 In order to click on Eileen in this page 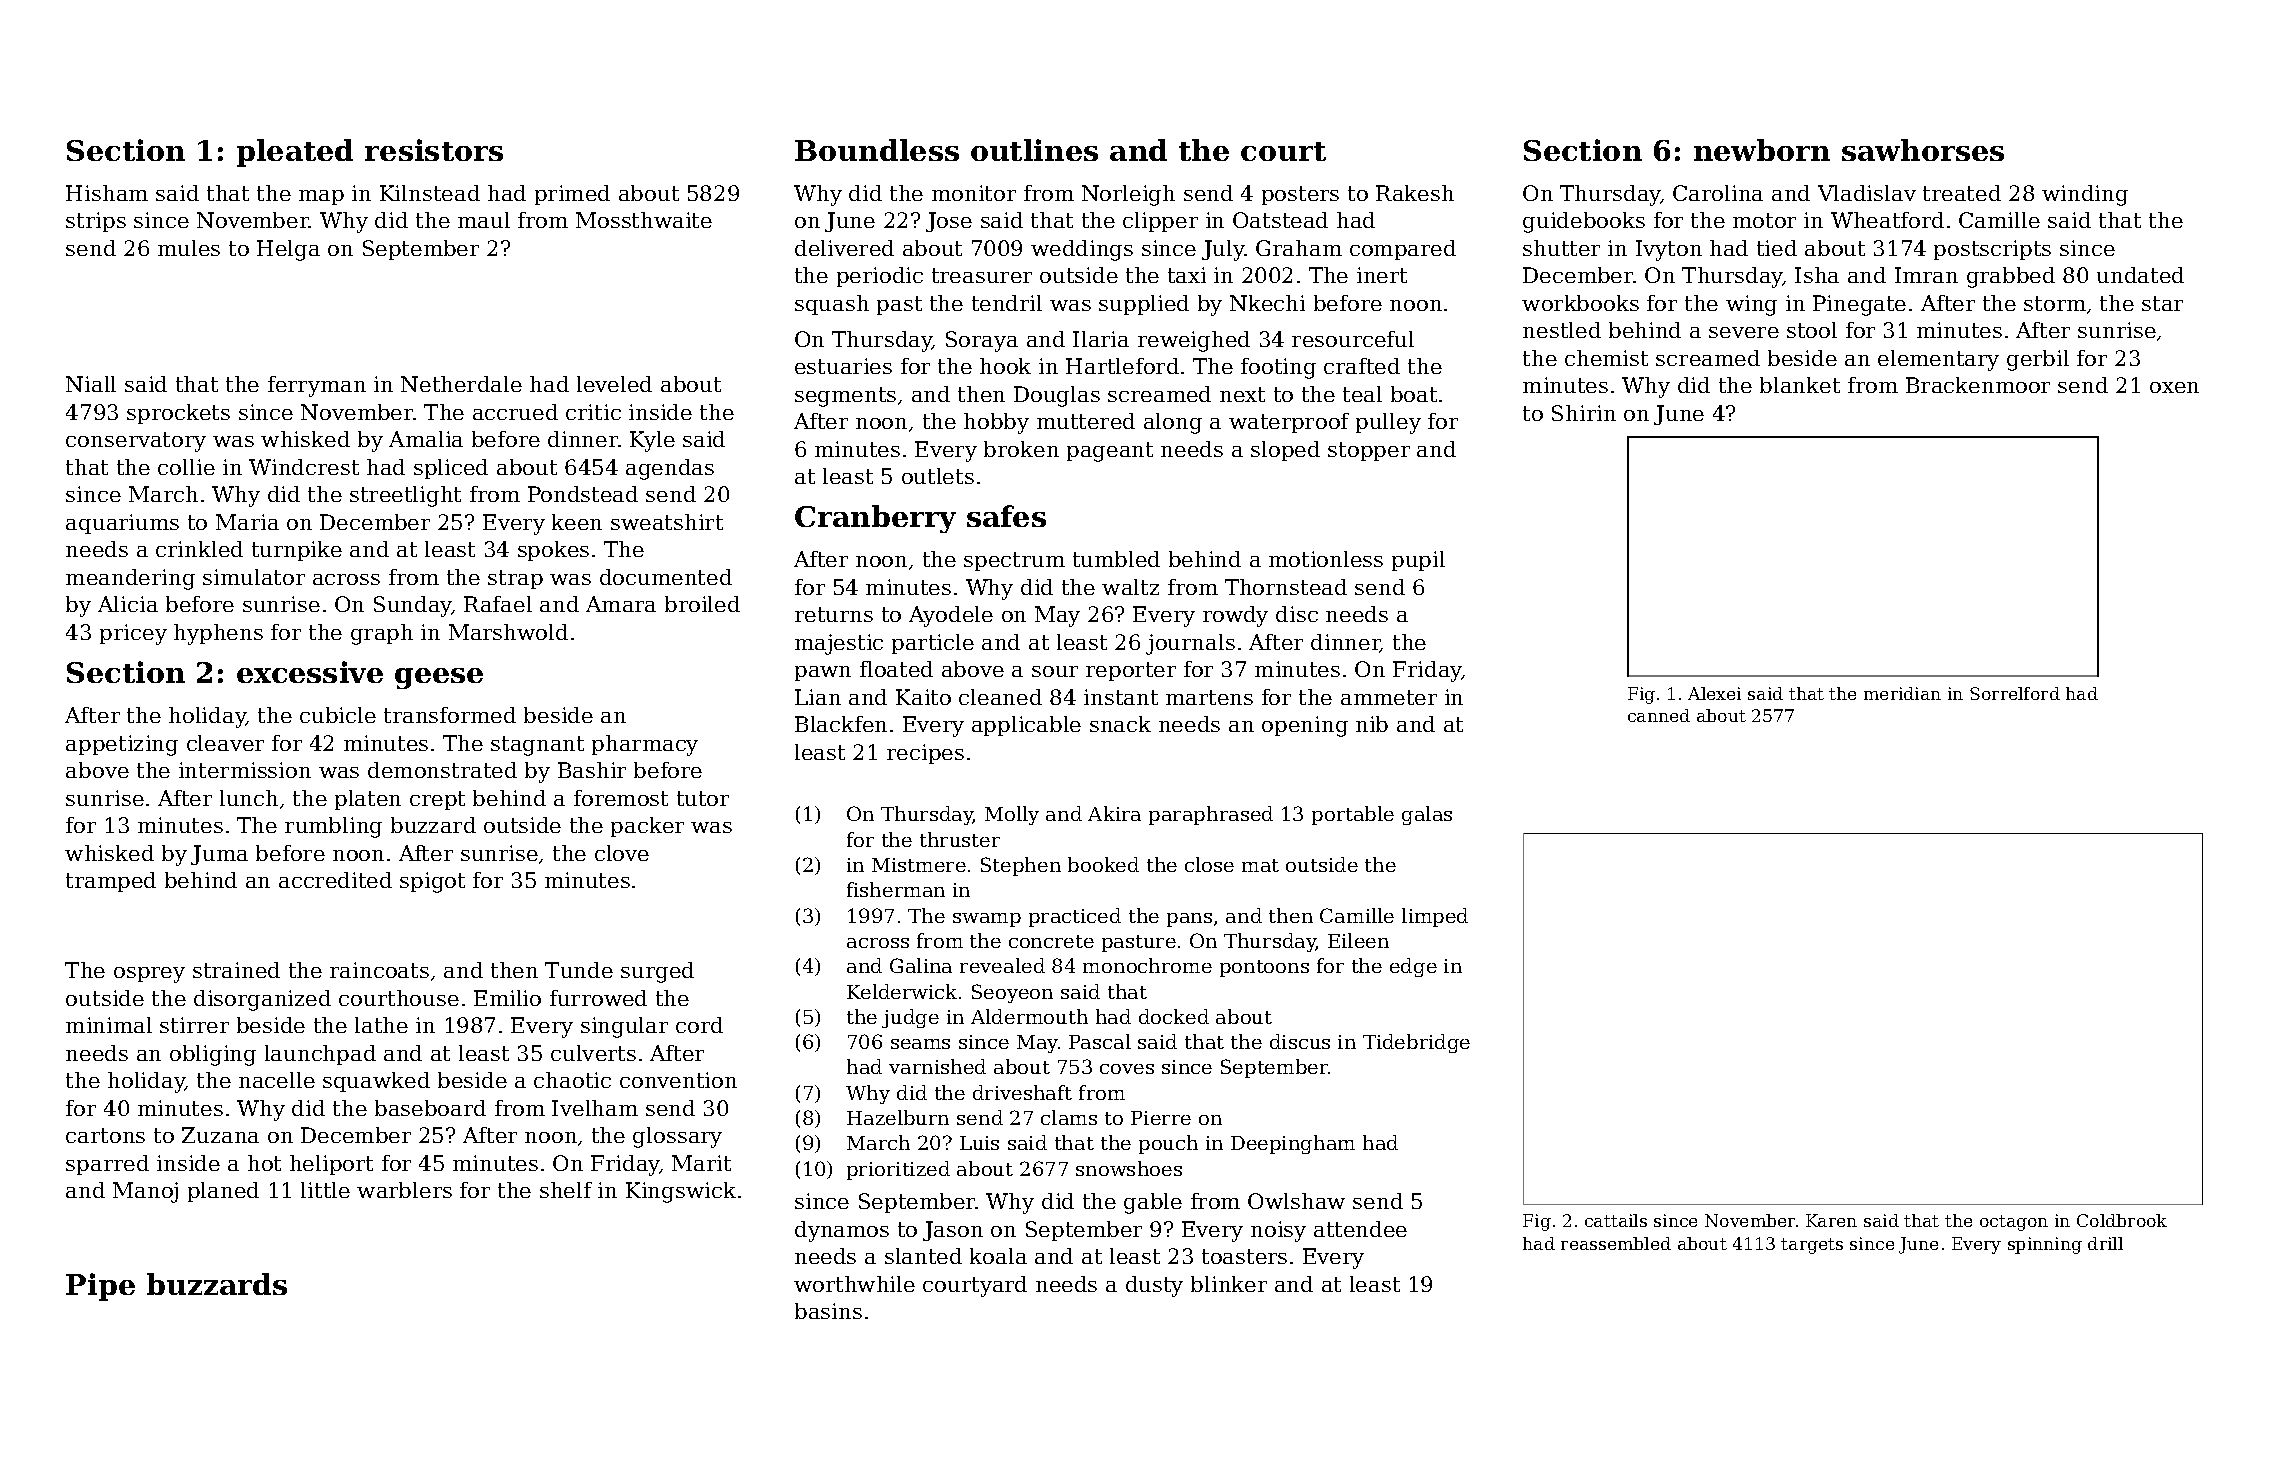, I will do `click(1358, 940)`.
